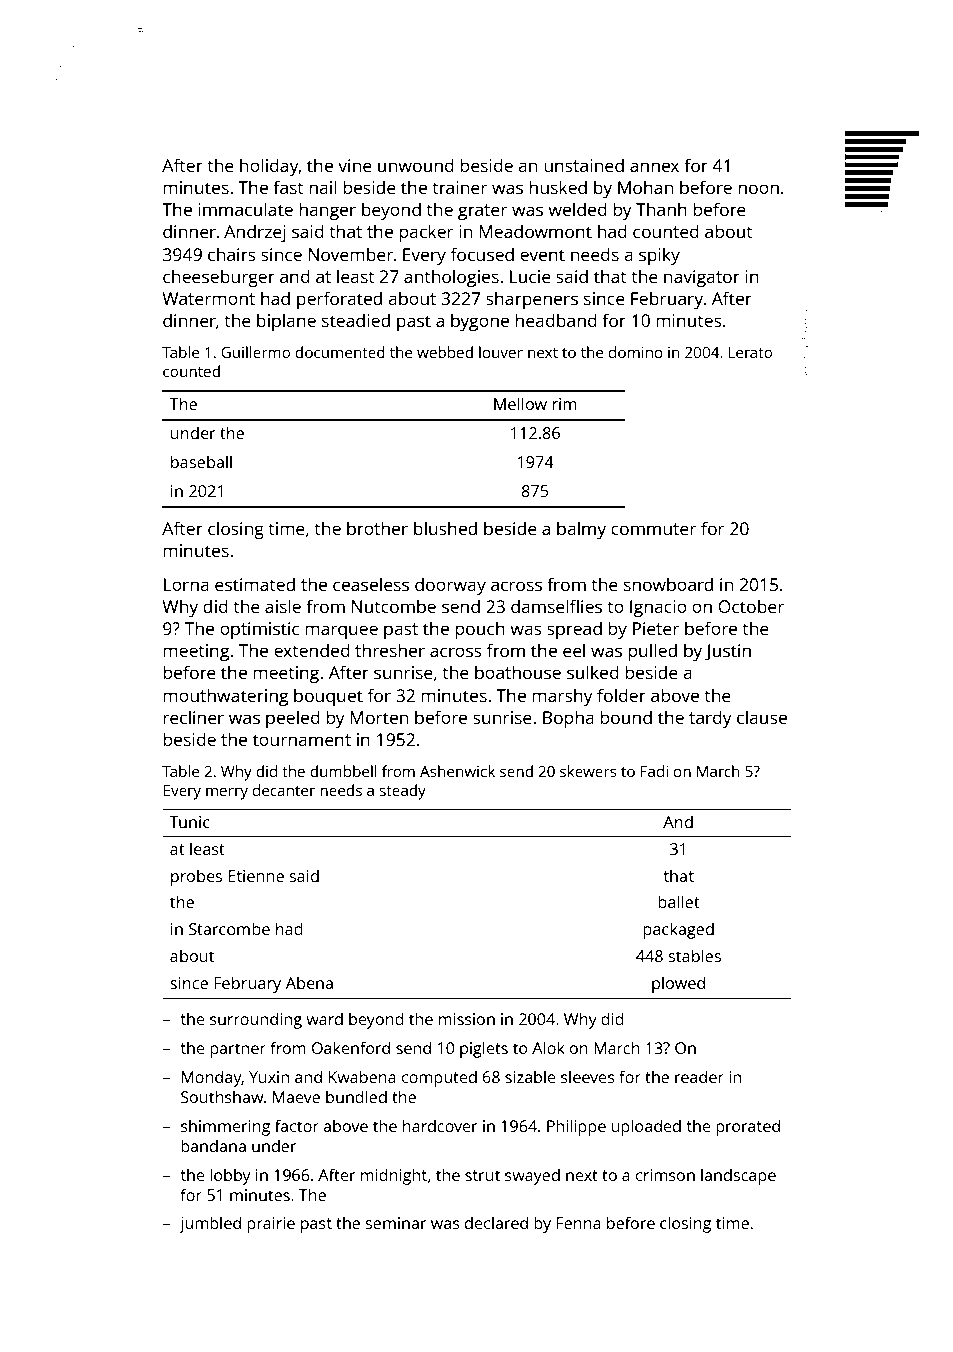 This image has width=953, height=1352. I want to click on annex, so click(654, 167).
